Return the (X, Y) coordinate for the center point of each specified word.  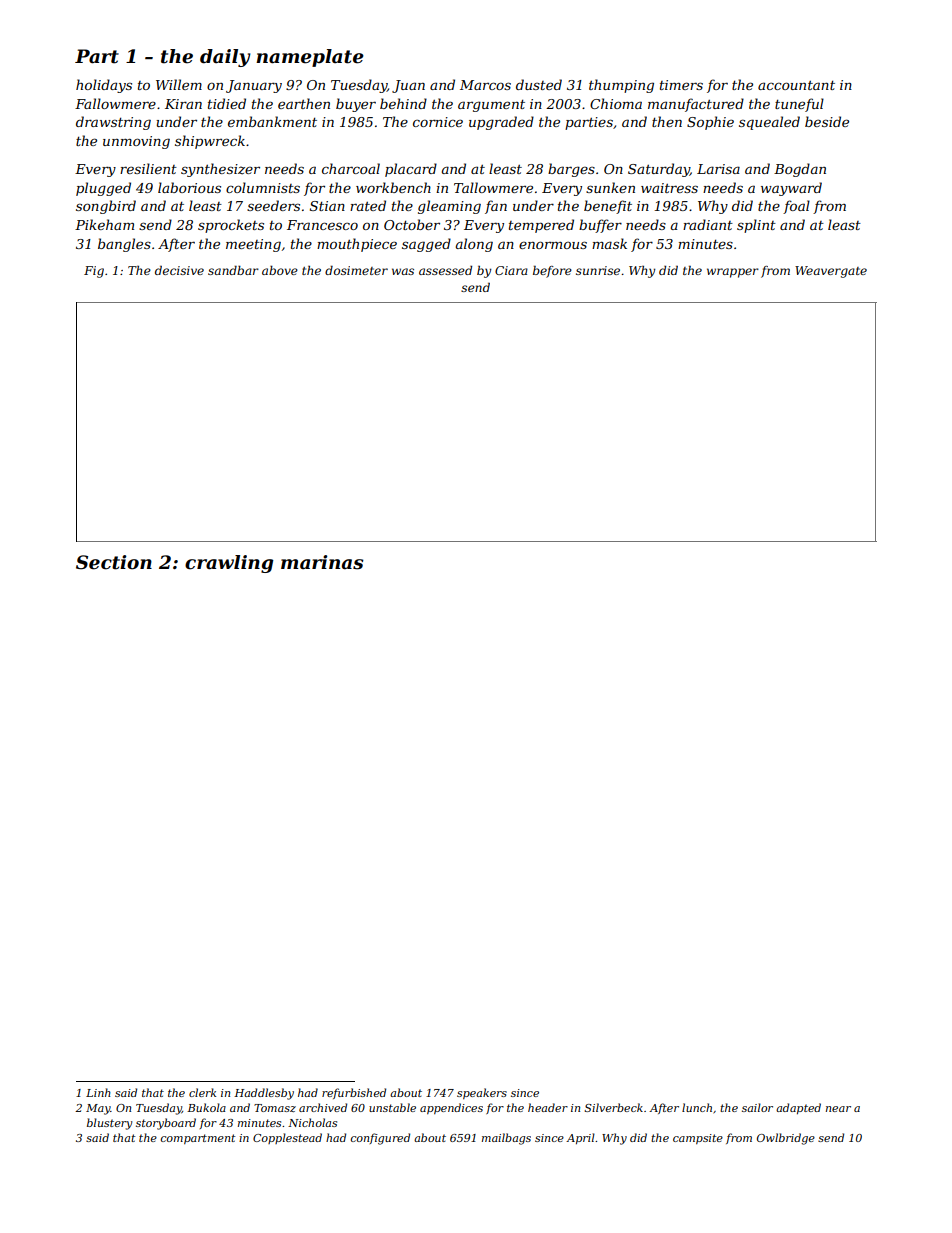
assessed (445, 270)
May (98, 1109)
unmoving (136, 142)
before (552, 272)
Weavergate (831, 272)
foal (796, 207)
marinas (322, 562)
